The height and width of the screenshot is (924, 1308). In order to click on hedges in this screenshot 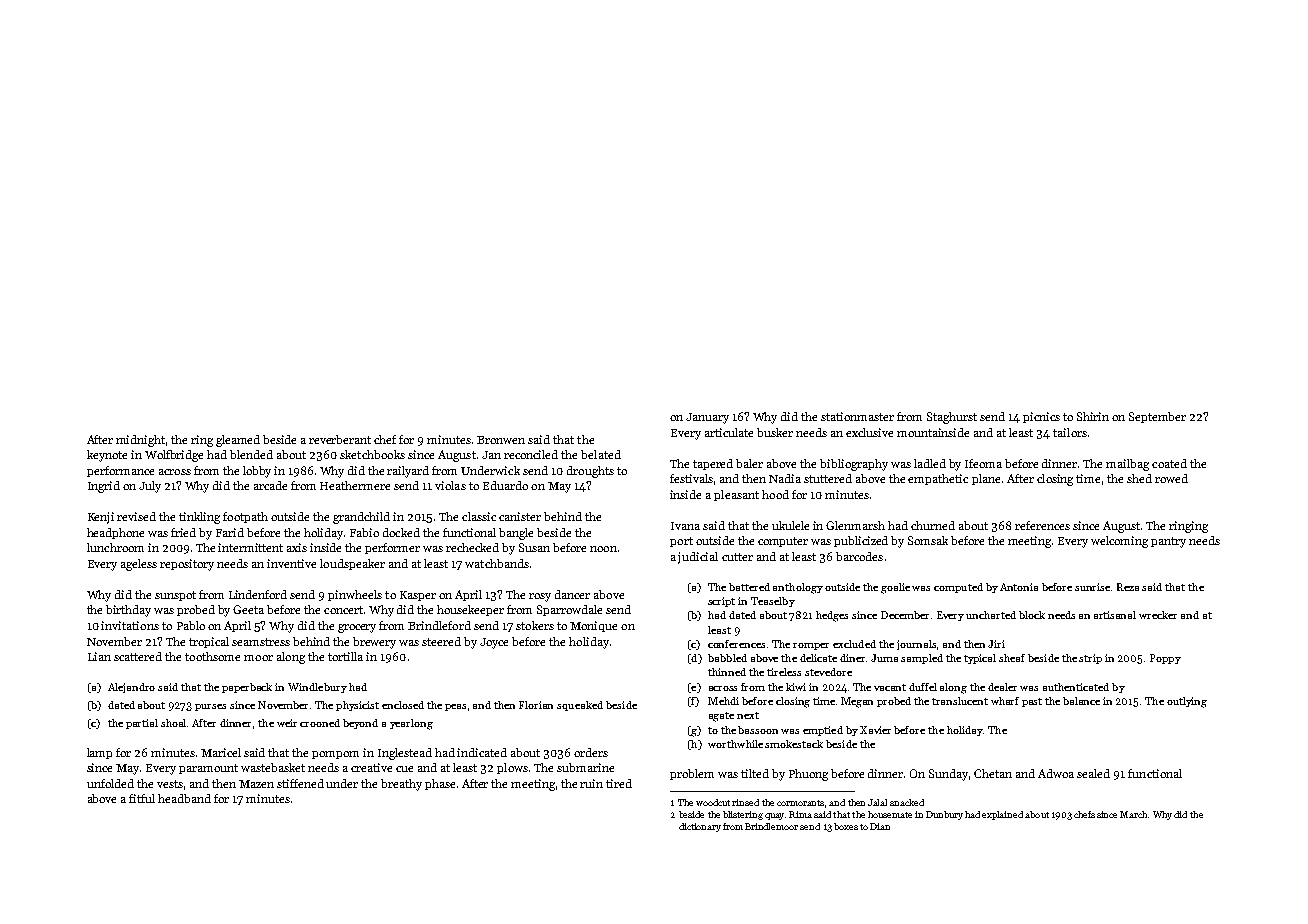, I will do `click(832, 616)`.
